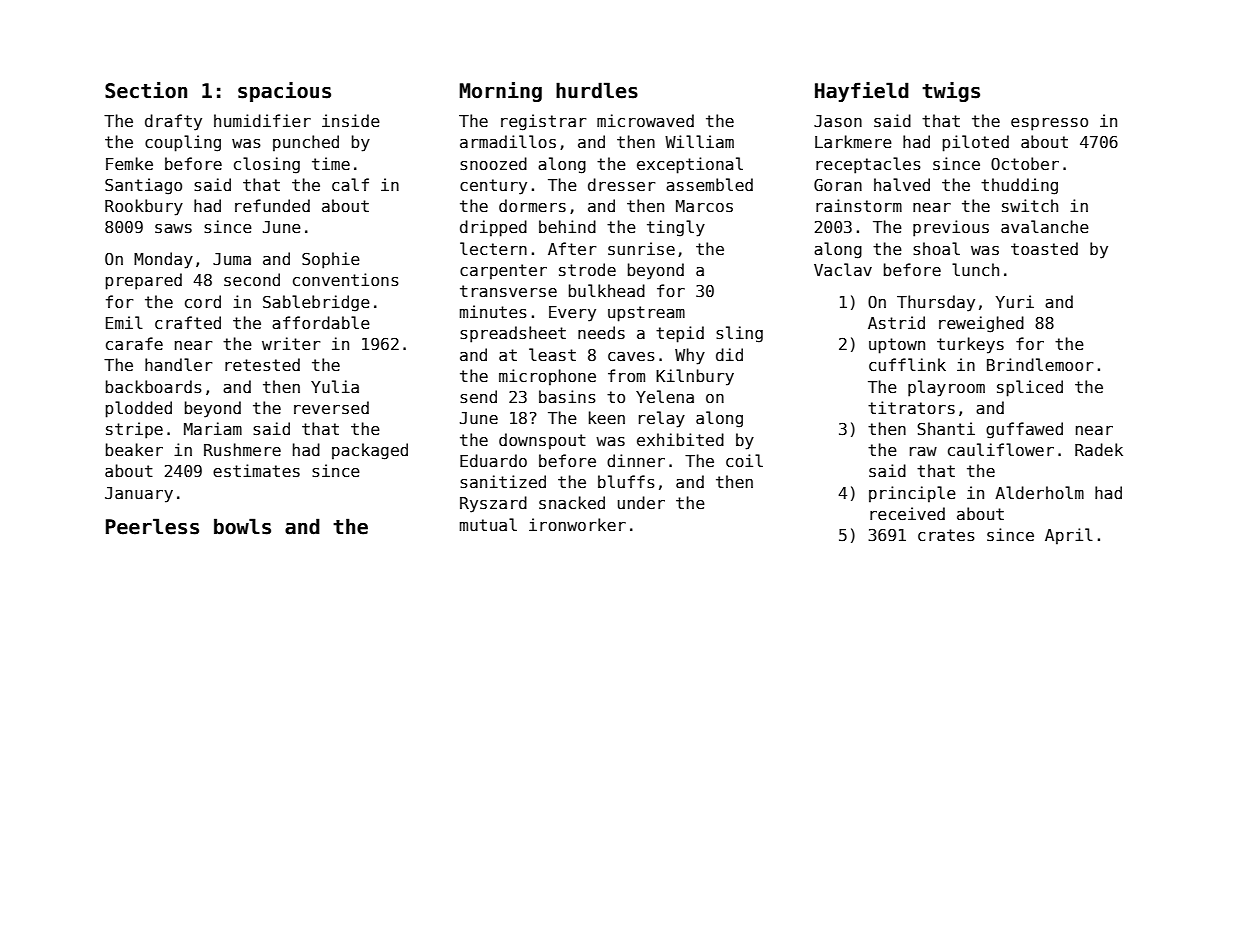 This screenshot has width=1233, height=952. I want to click on behind, so click(567, 226).
